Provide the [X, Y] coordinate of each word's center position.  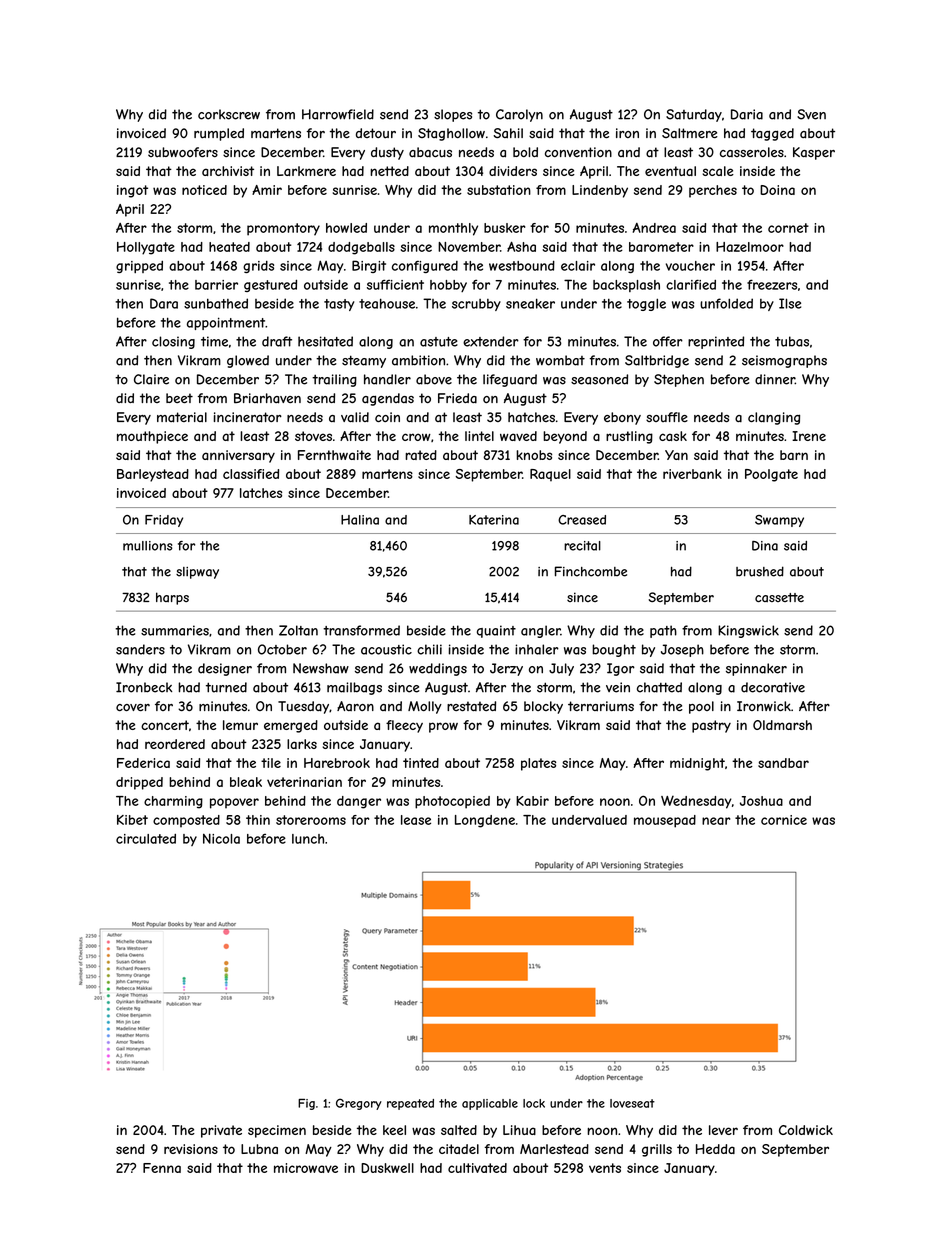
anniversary [238, 456]
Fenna [162, 1168]
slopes [453, 115]
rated [421, 455]
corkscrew [229, 114]
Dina [765, 546]
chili [429, 649]
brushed [760, 571]
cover [133, 707]
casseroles [752, 152]
